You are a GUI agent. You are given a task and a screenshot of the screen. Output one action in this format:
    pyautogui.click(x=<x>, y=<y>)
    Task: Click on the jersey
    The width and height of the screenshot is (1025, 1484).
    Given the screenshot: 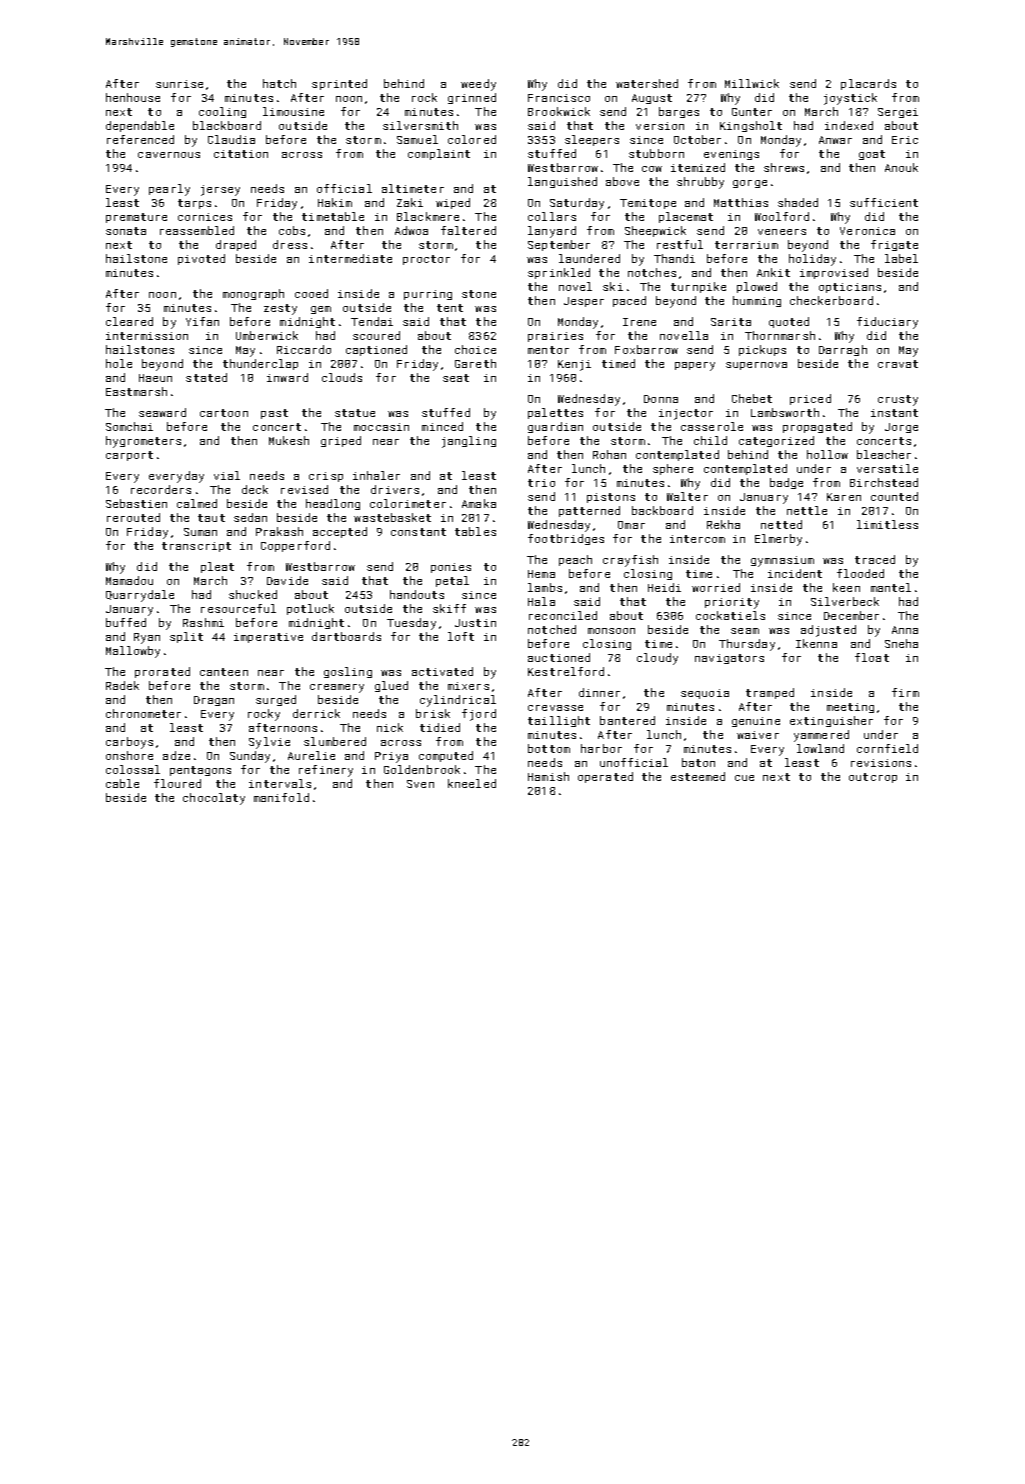 What is the action you would take?
    pyautogui.click(x=220, y=190)
